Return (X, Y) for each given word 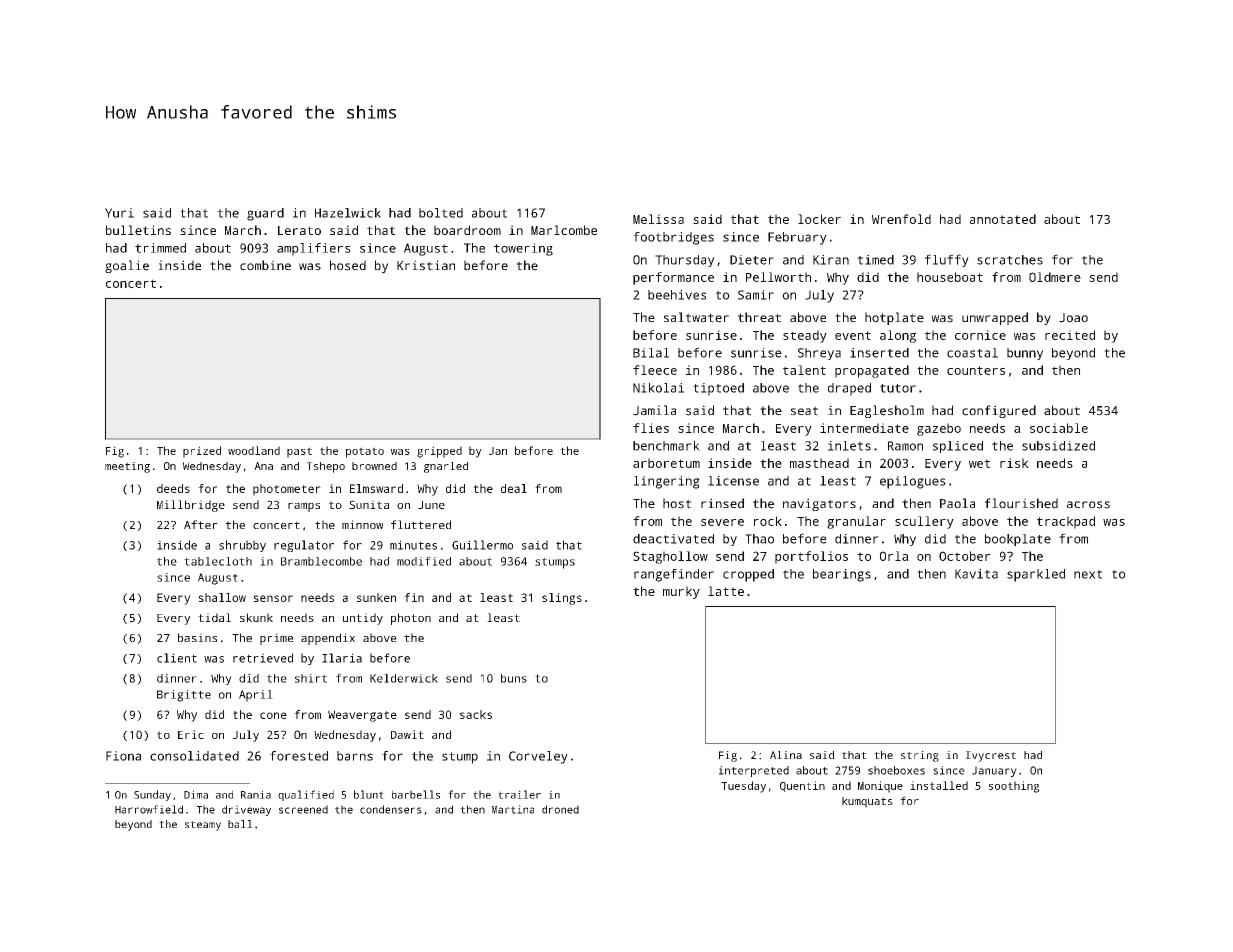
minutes (413, 545)
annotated (1003, 219)
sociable (1059, 428)
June (431, 505)
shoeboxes (896, 770)
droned (560, 809)
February (797, 238)
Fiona (123, 756)
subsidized (1058, 446)
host (677, 503)
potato (365, 452)
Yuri (119, 213)
